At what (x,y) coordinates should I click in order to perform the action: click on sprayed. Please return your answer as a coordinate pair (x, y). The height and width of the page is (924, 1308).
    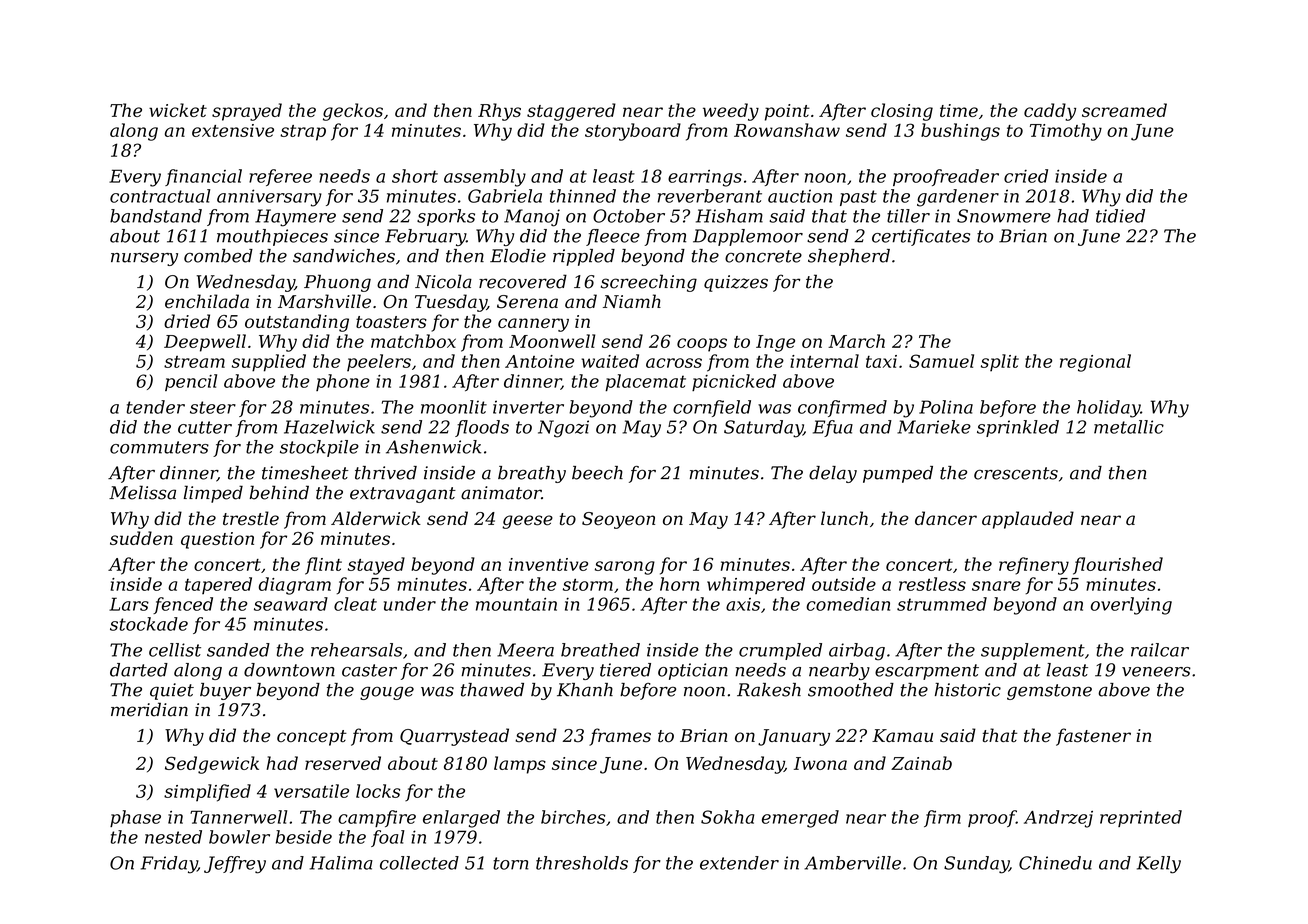
    Looking at the image, I should click on (247, 112).
